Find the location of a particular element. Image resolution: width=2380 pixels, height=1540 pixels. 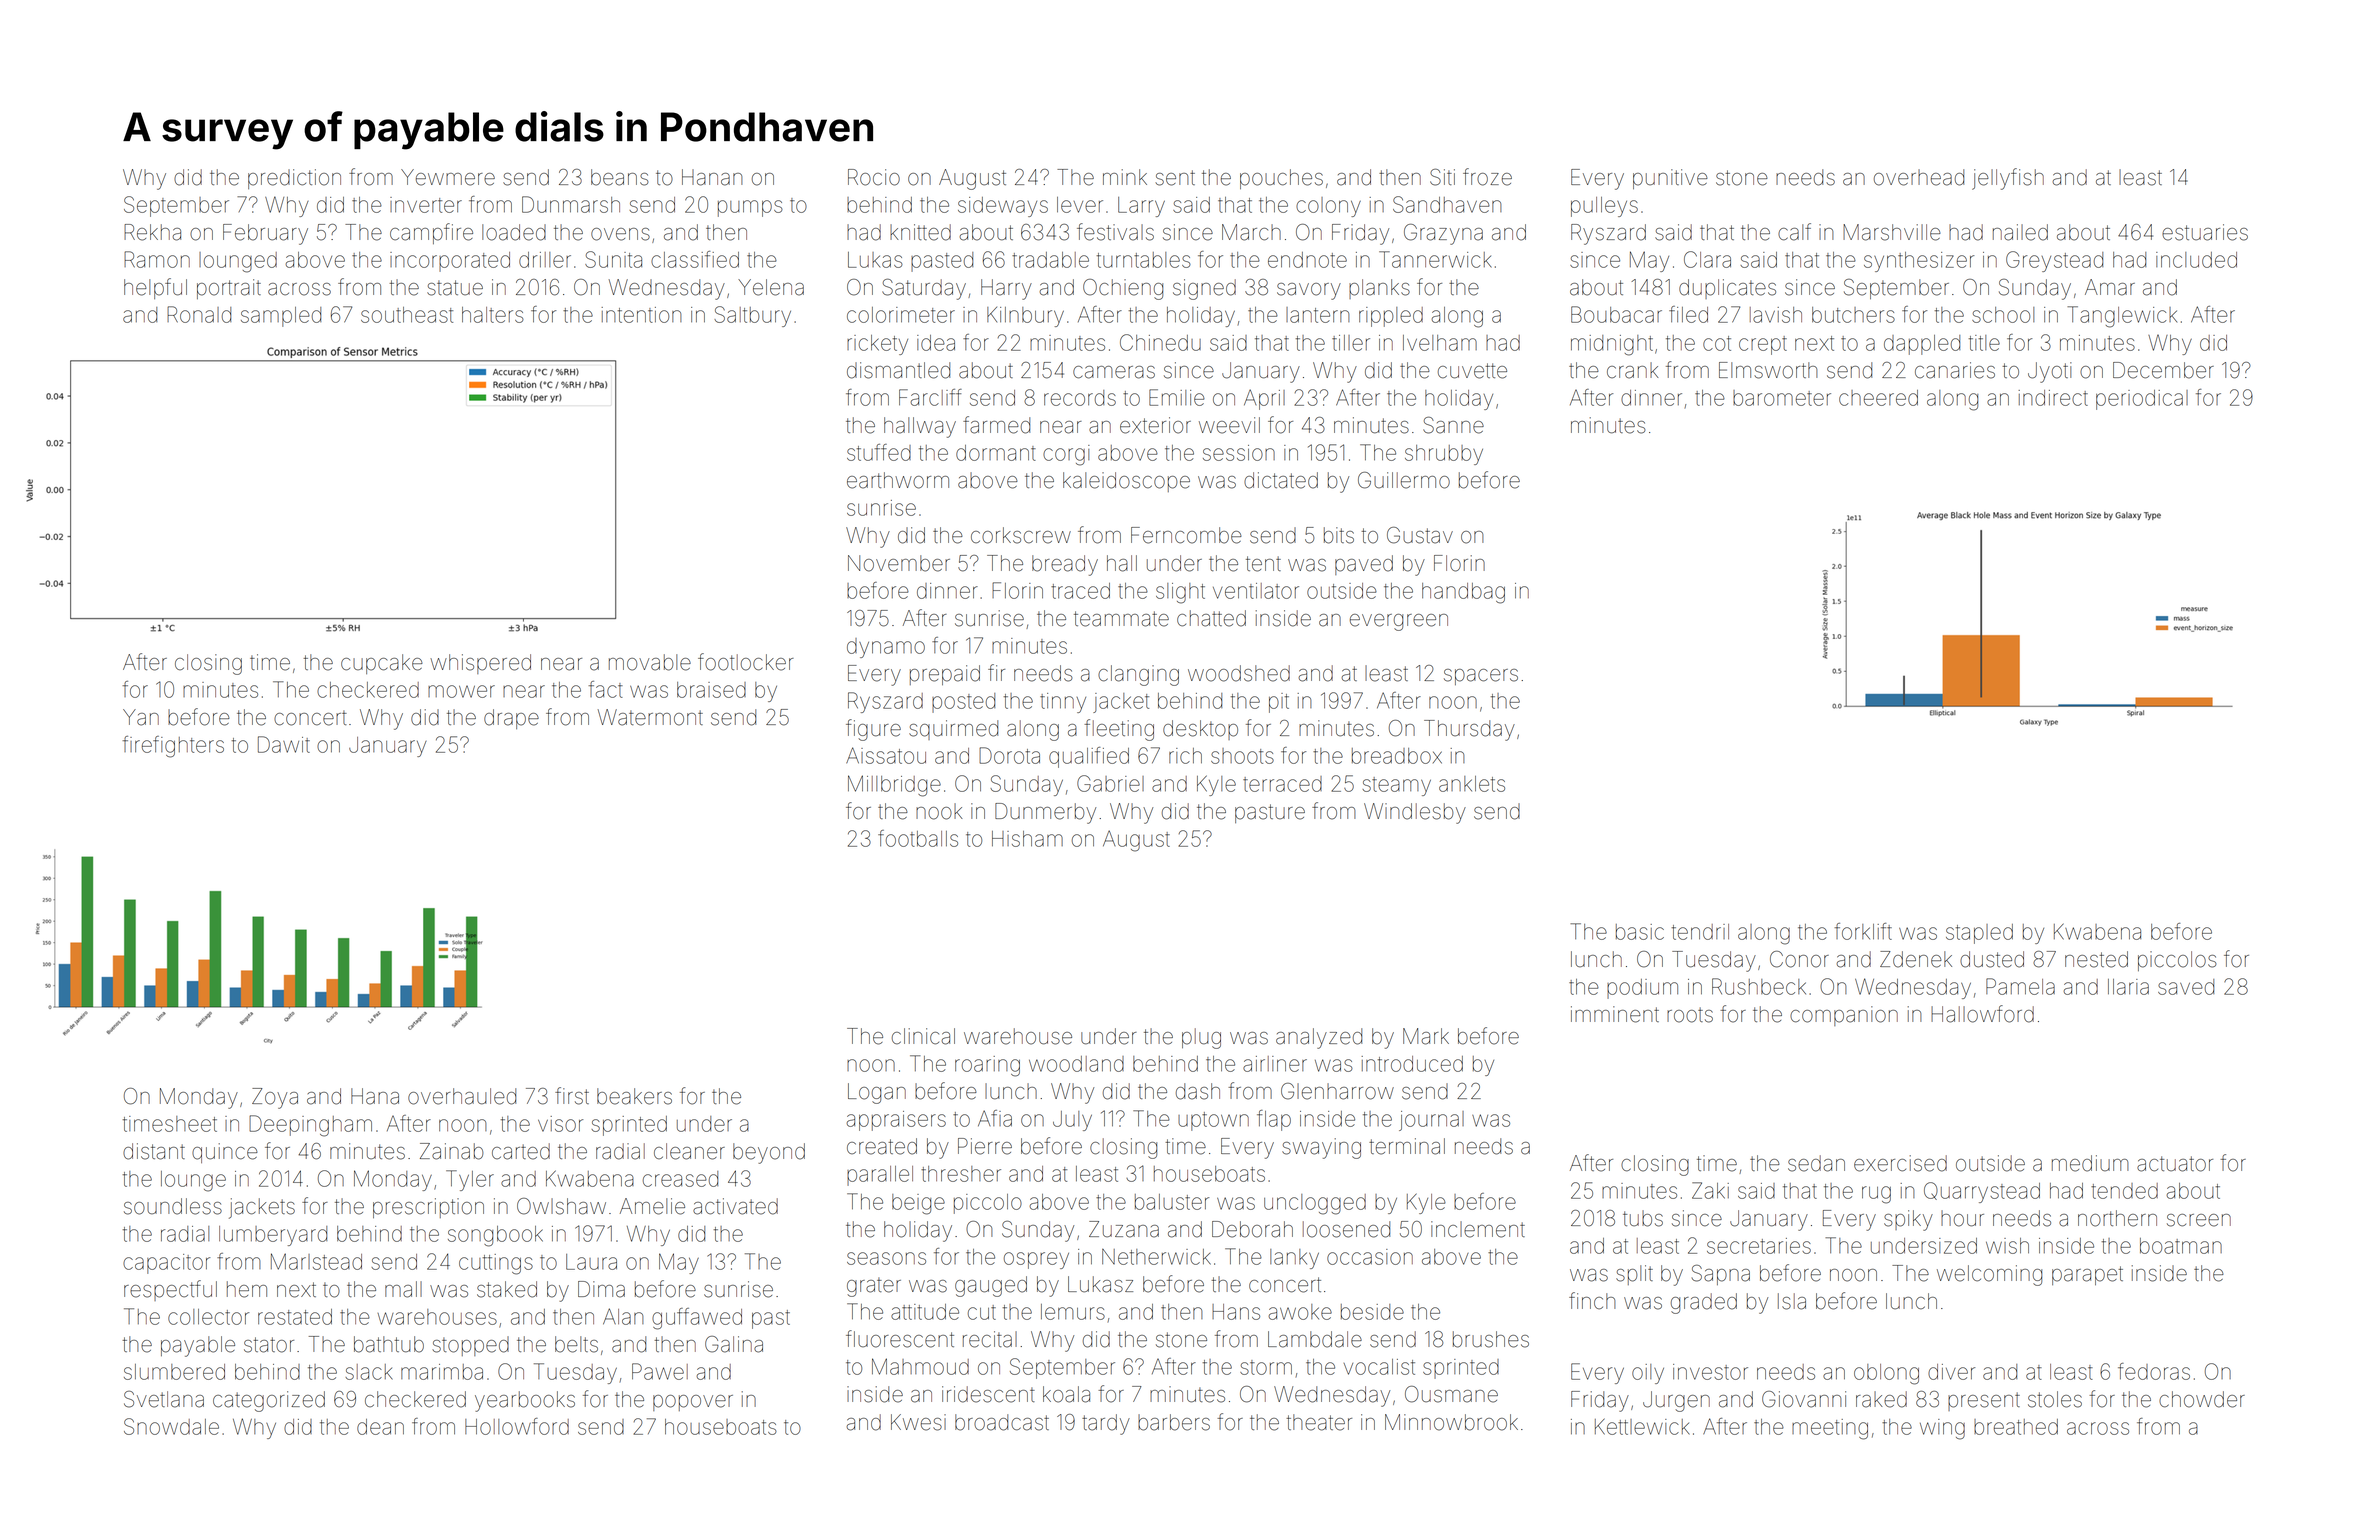

Zdenek is located at coordinates (1916, 959).
